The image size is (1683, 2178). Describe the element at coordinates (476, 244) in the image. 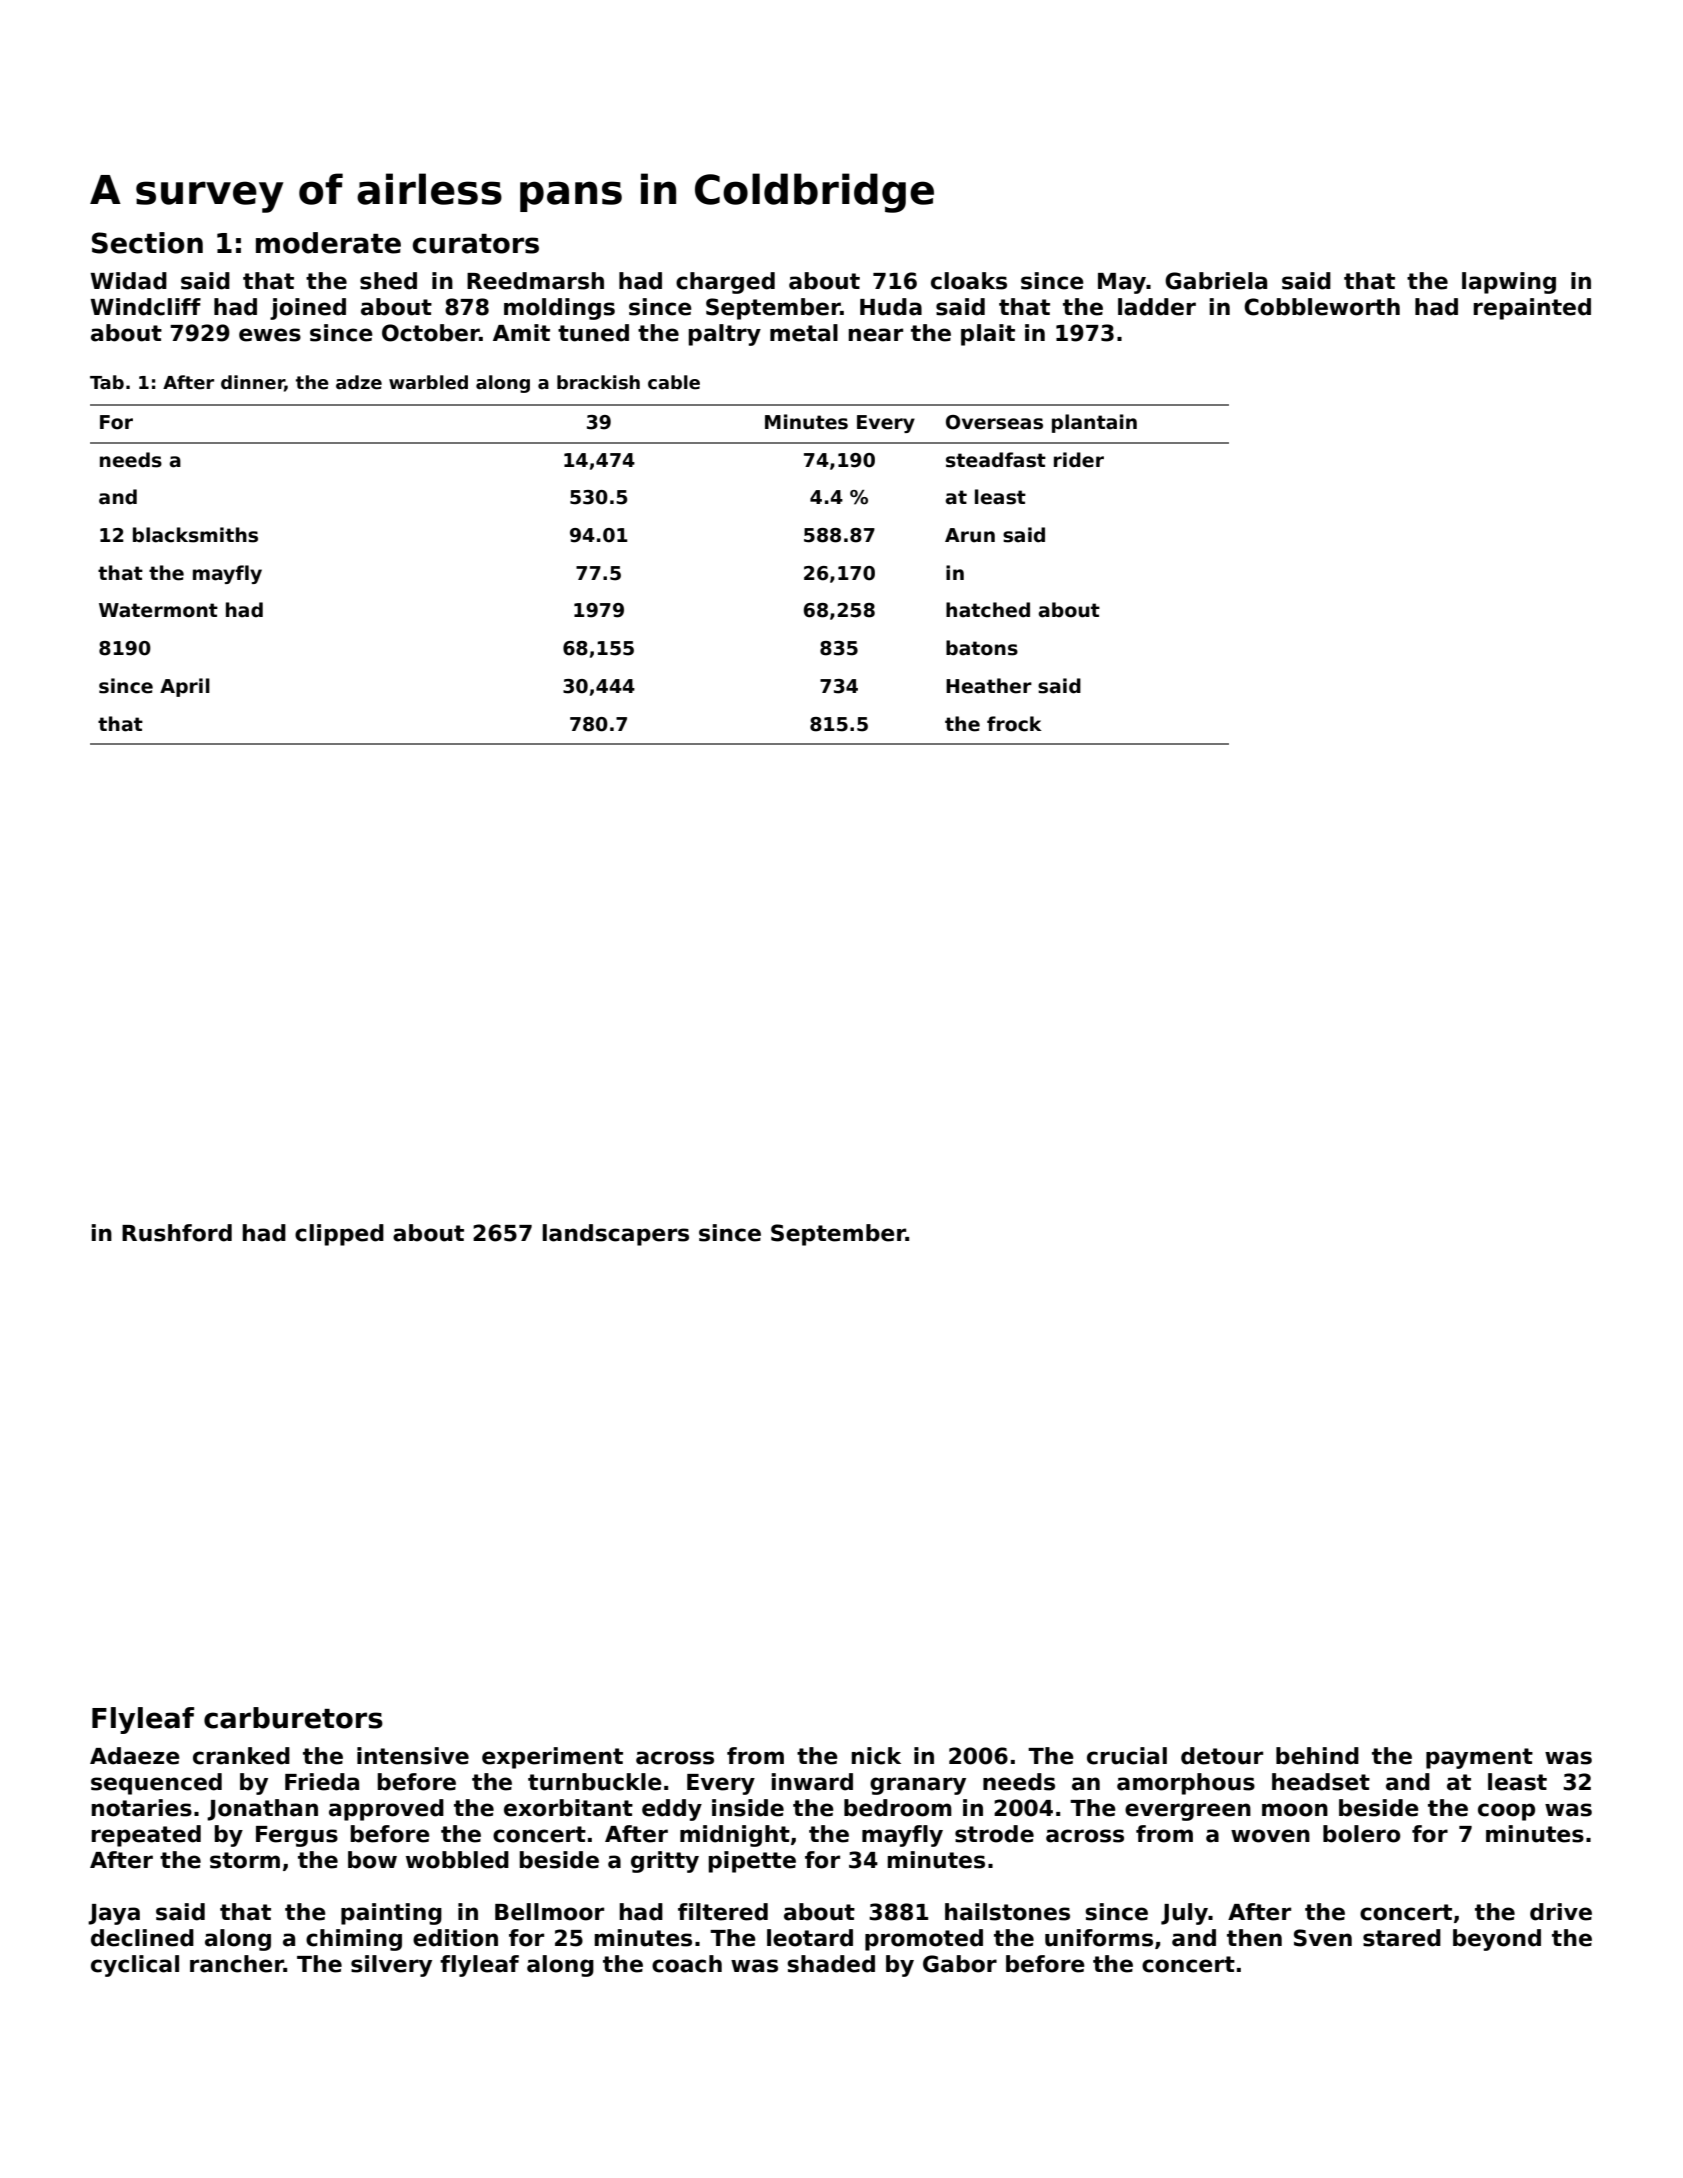

I see `curators` at that location.
